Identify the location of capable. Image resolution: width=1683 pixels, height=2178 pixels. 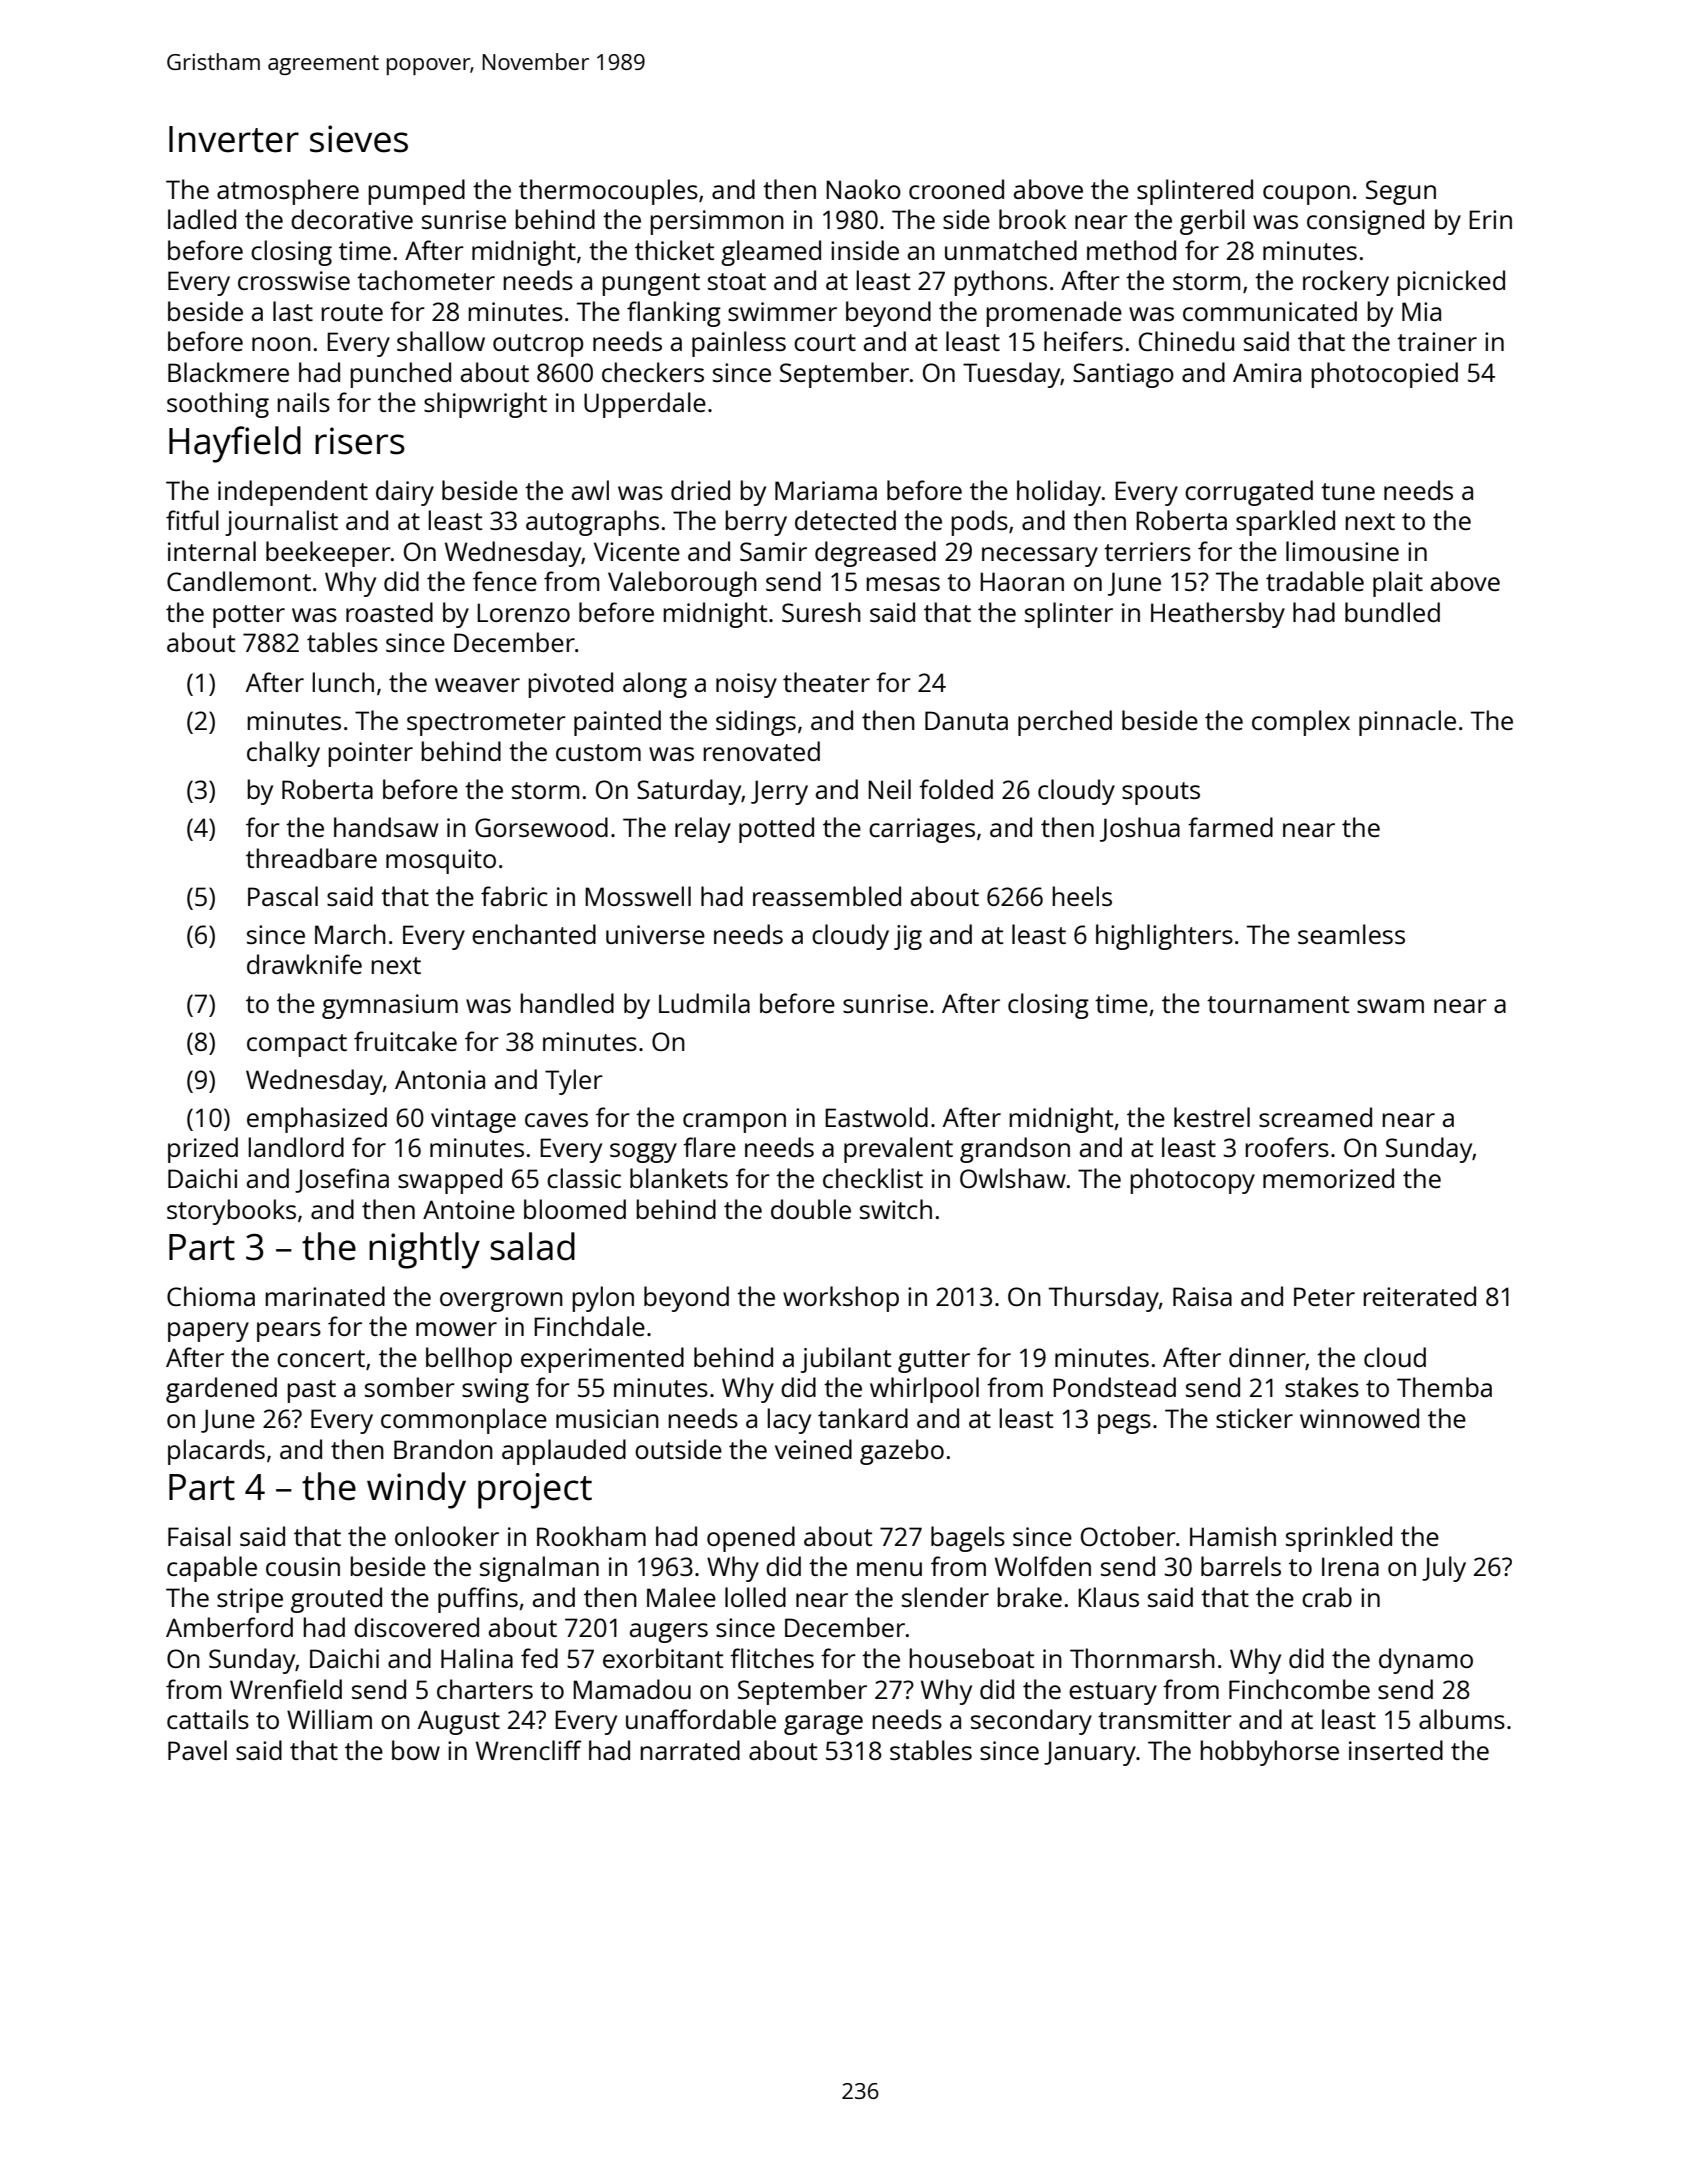
(212, 1569).
